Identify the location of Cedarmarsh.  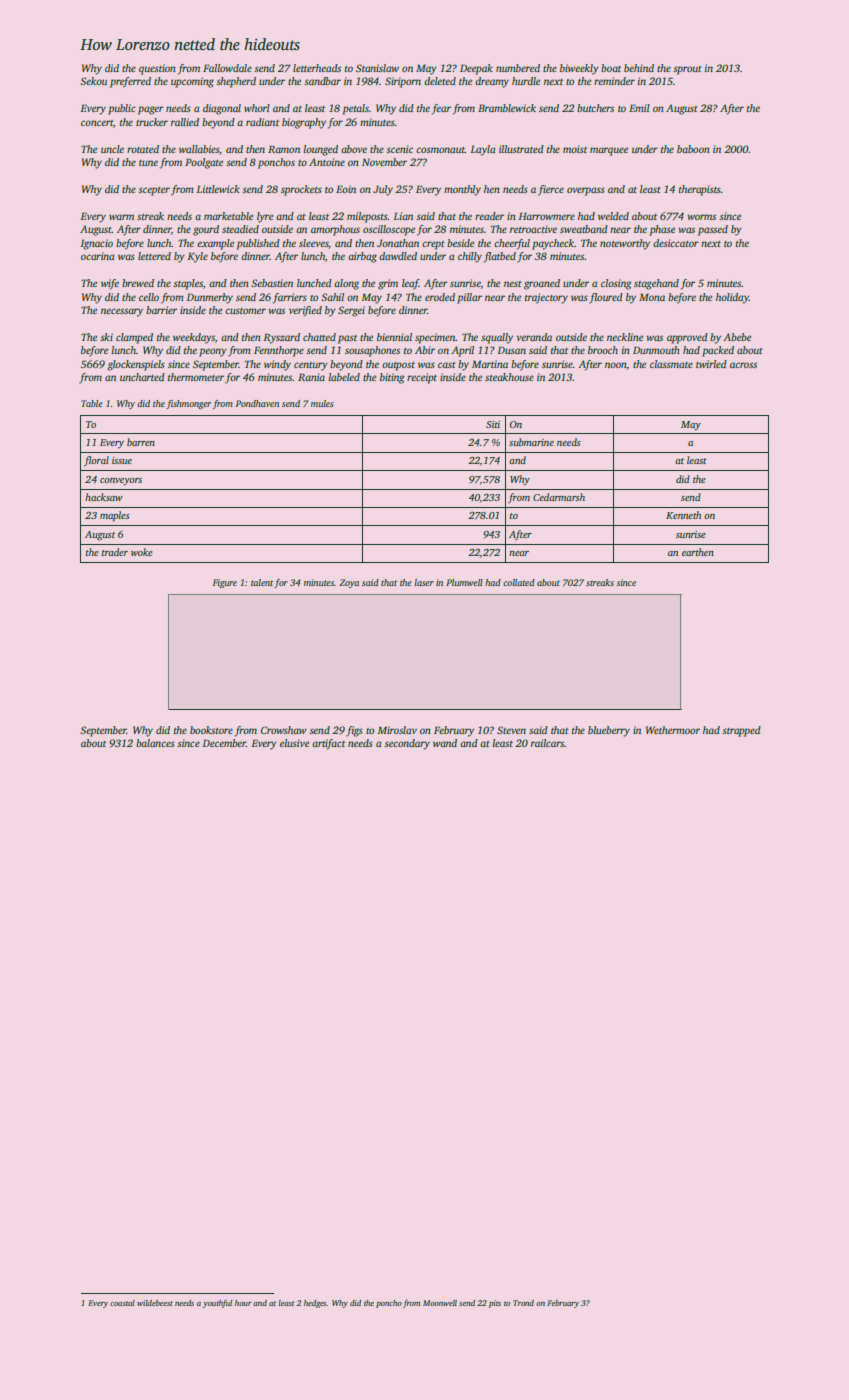
(559, 497).
